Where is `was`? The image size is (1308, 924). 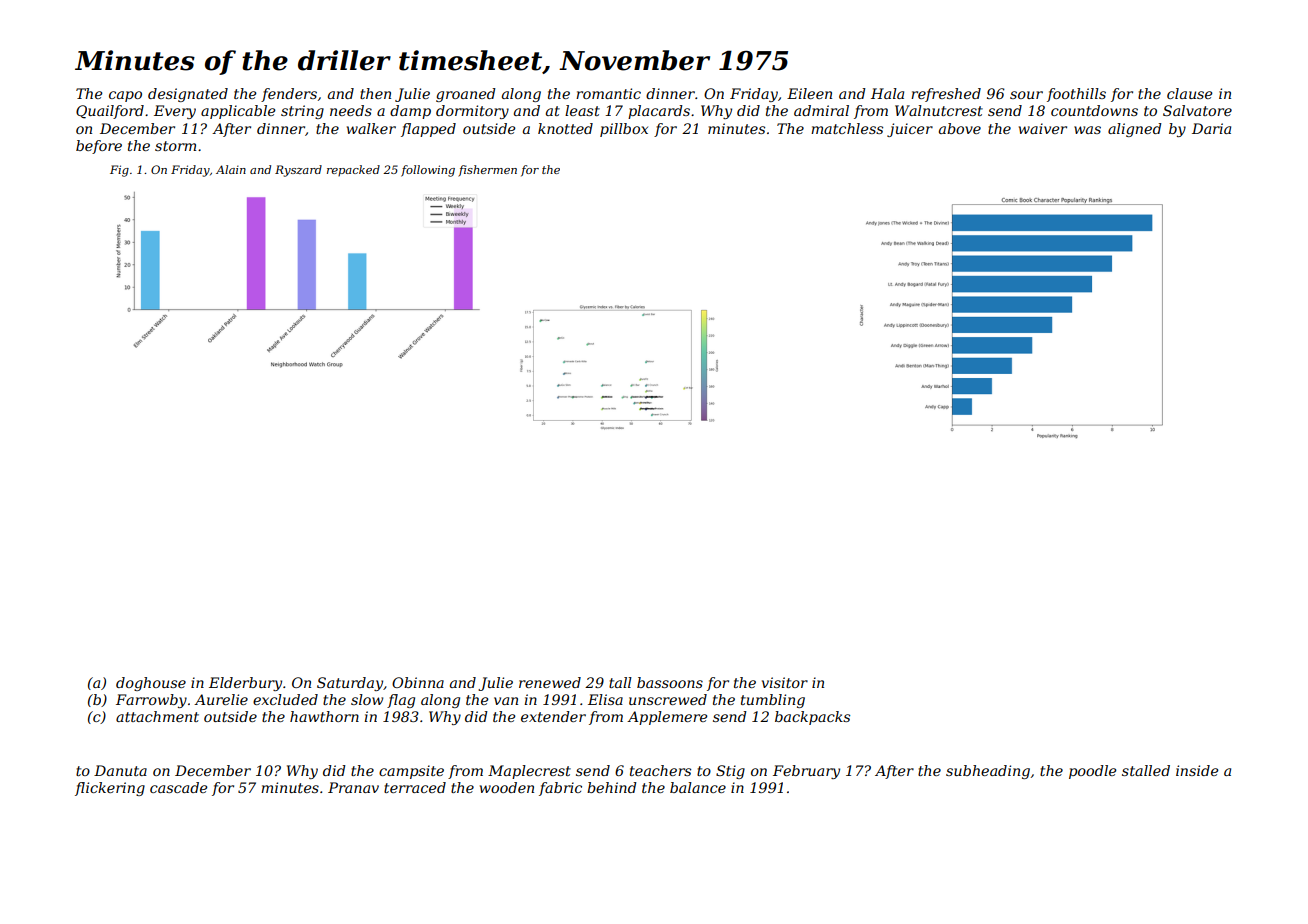 was is located at coordinates (1087, 130).
